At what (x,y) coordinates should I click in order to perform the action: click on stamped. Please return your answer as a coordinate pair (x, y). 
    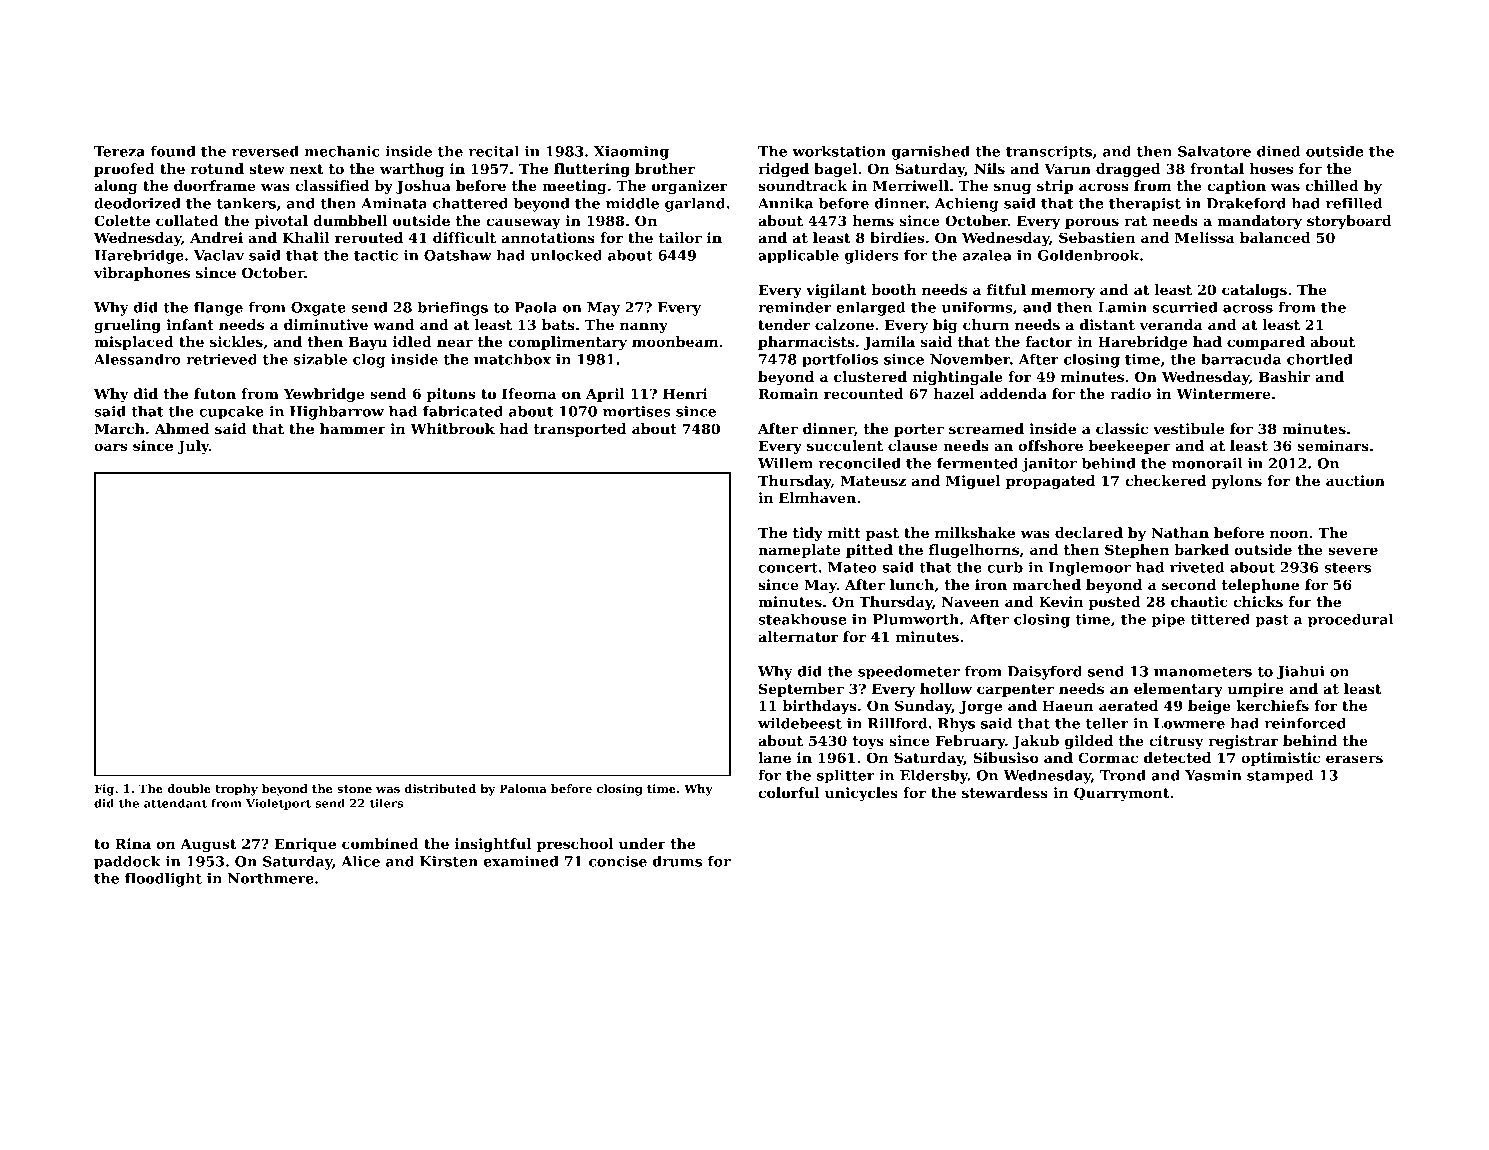
    Looking at the image, I should click on (1280, 777).
